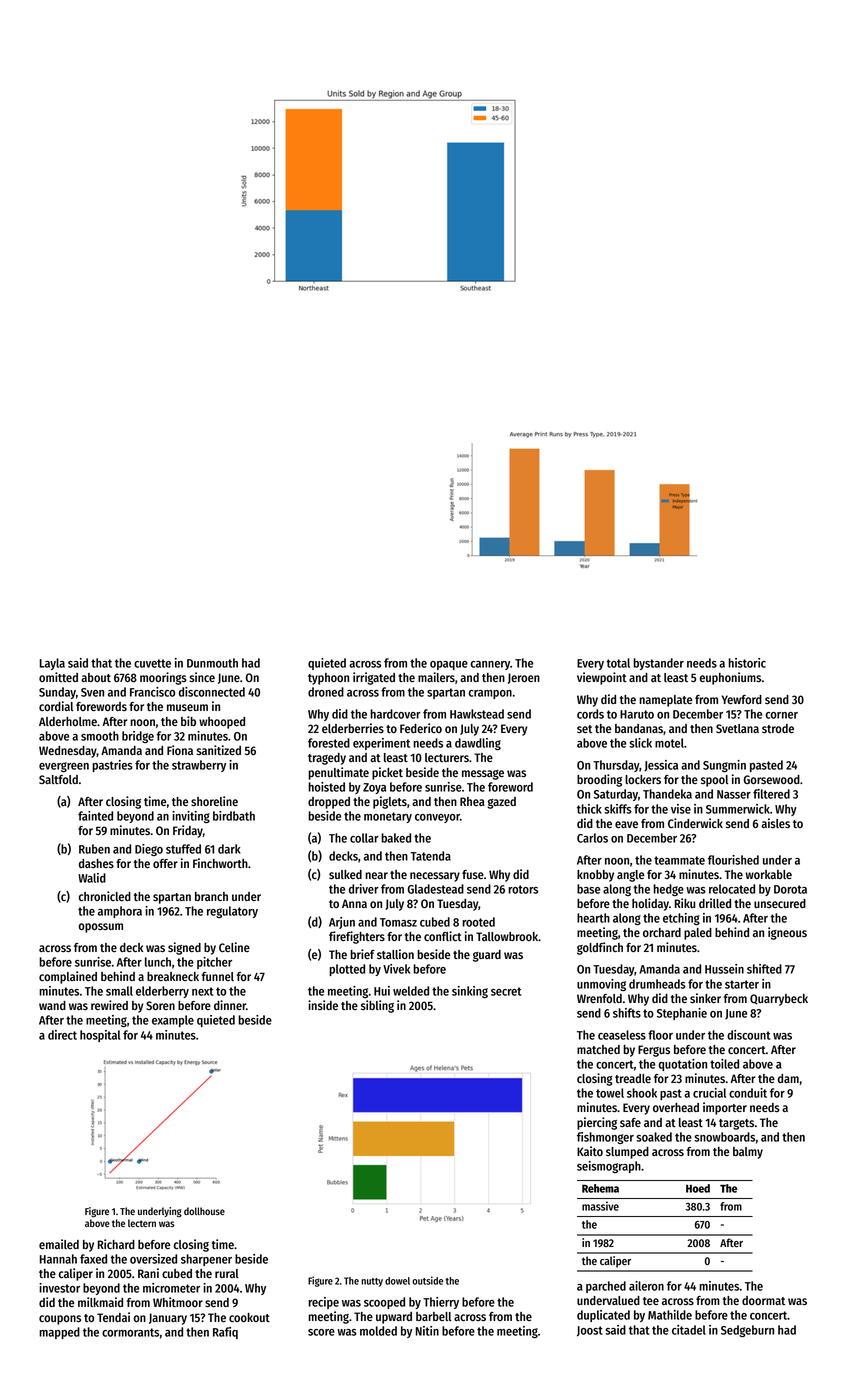  What do you see at coordinates (165, 863) in the screenshot?
I see `offer` at bounding box center [165, 863].
